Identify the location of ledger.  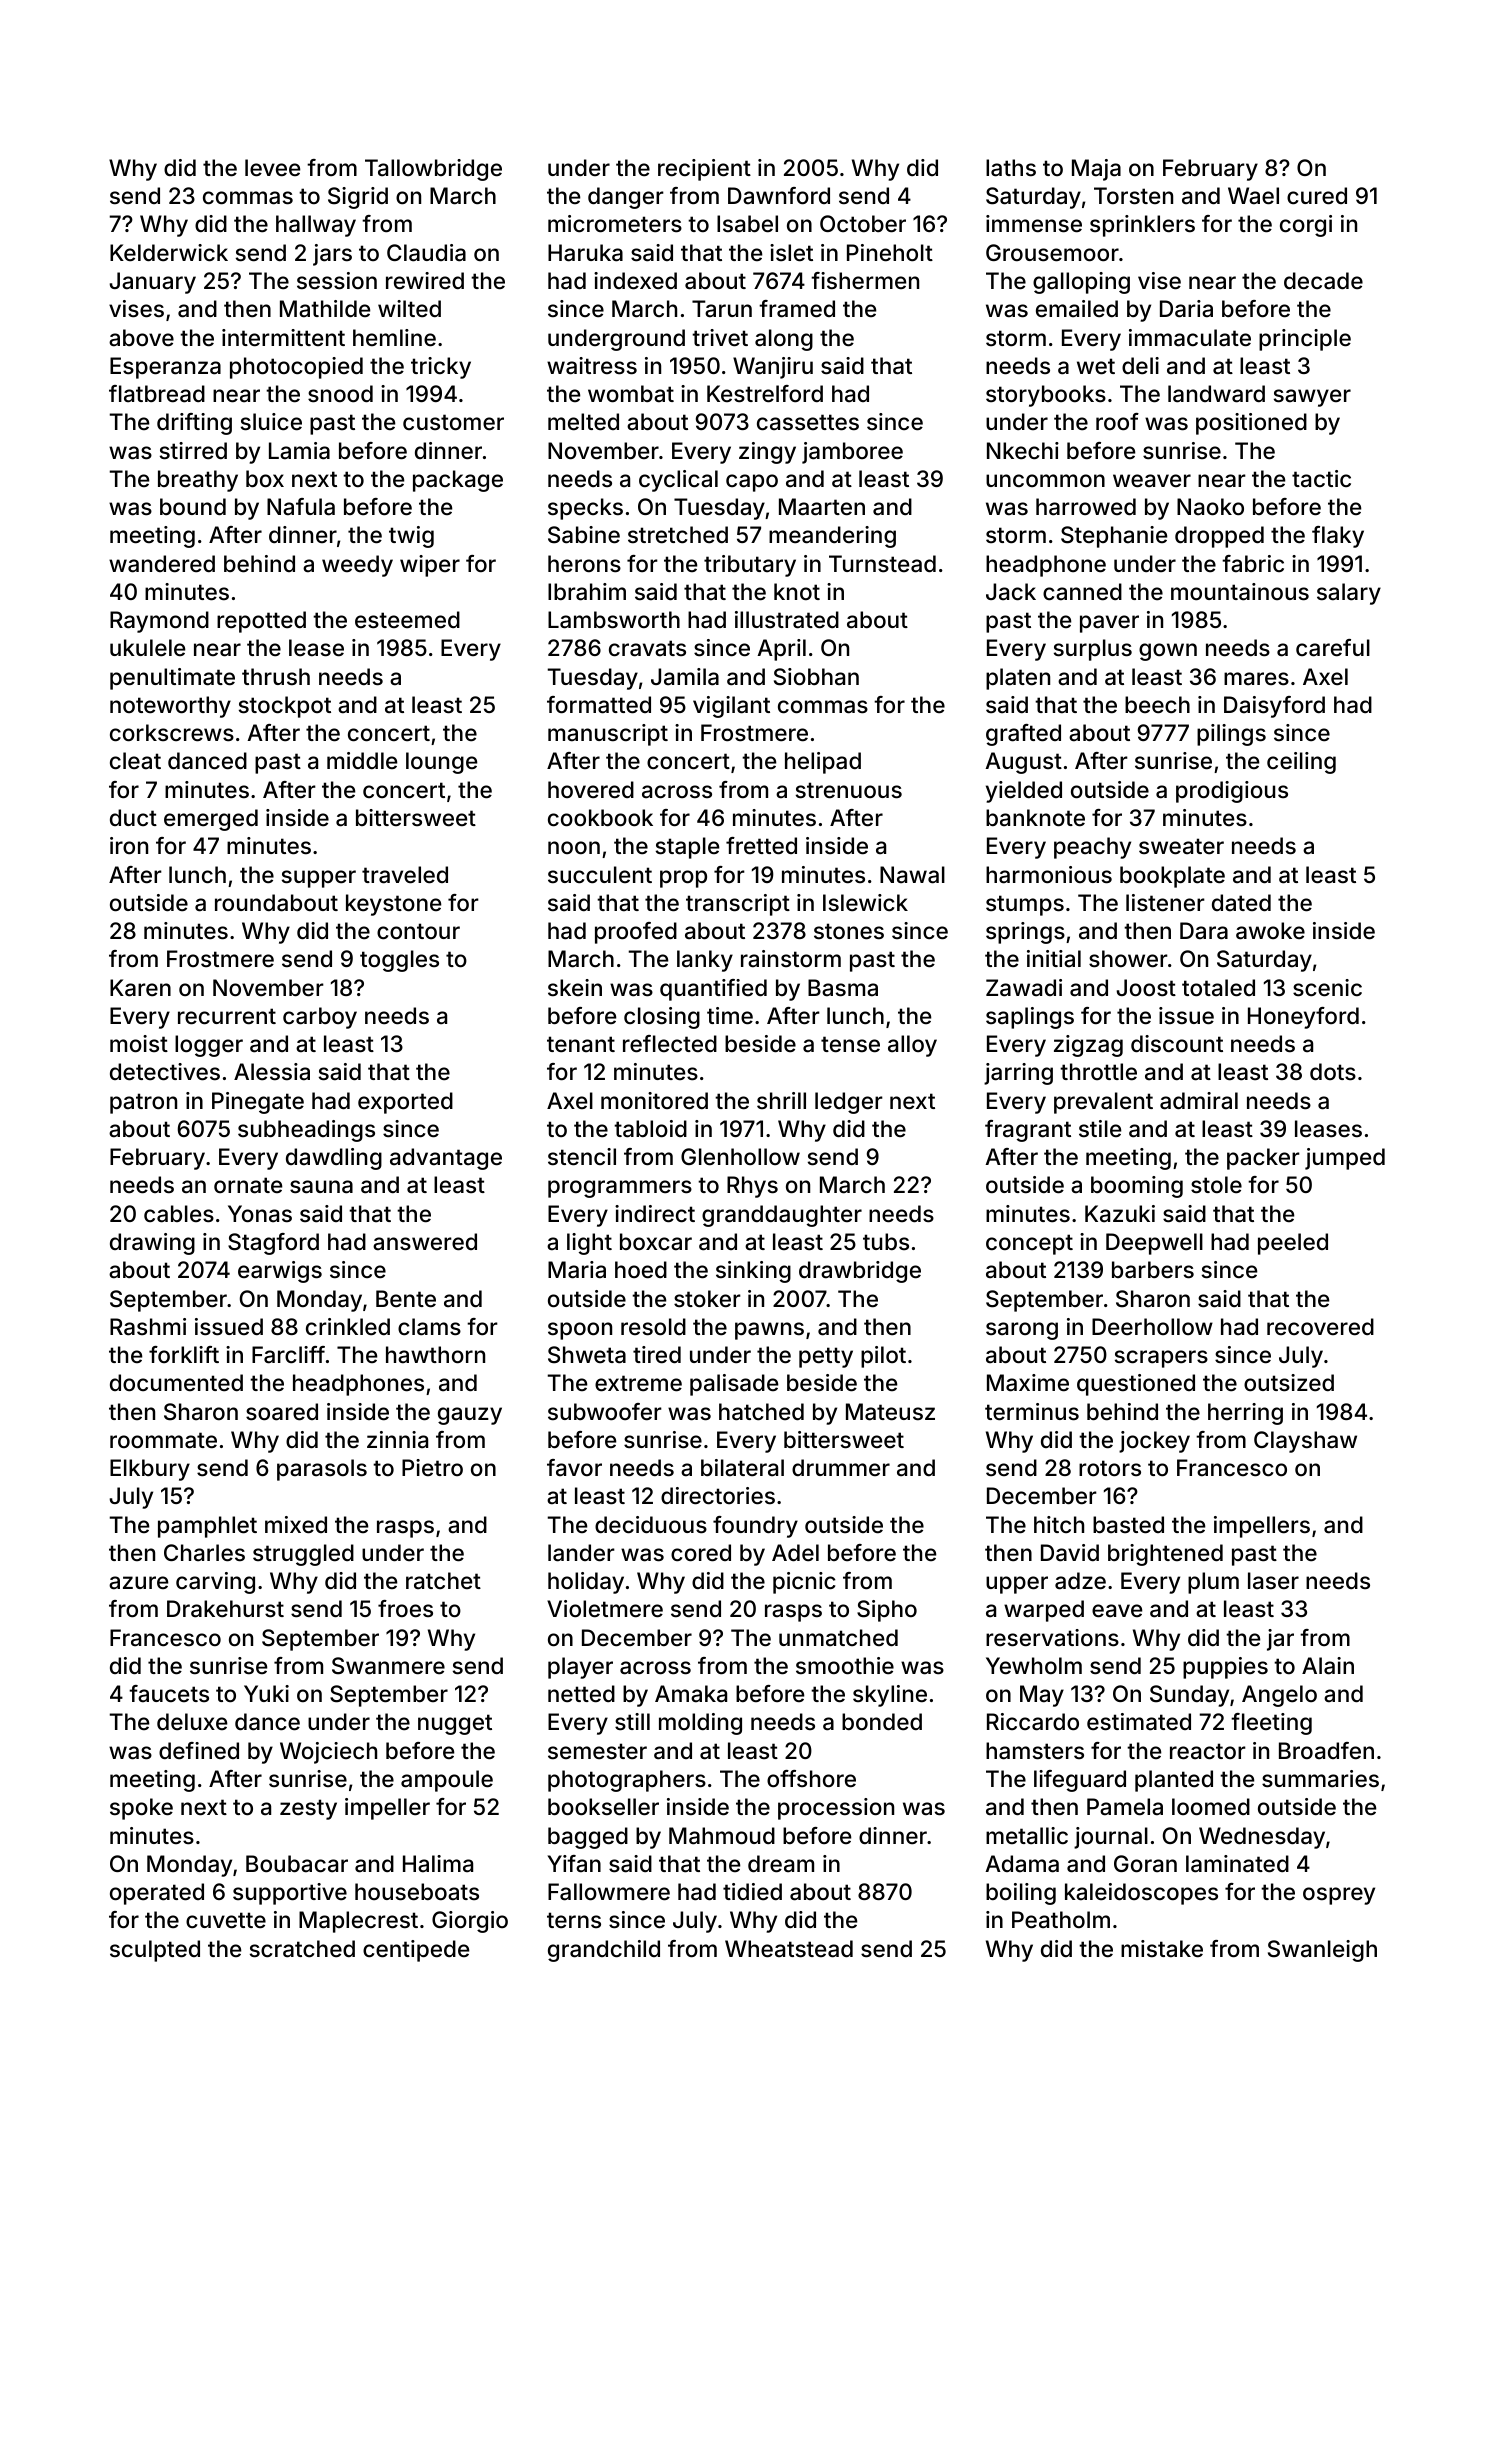
(849, 1103).
